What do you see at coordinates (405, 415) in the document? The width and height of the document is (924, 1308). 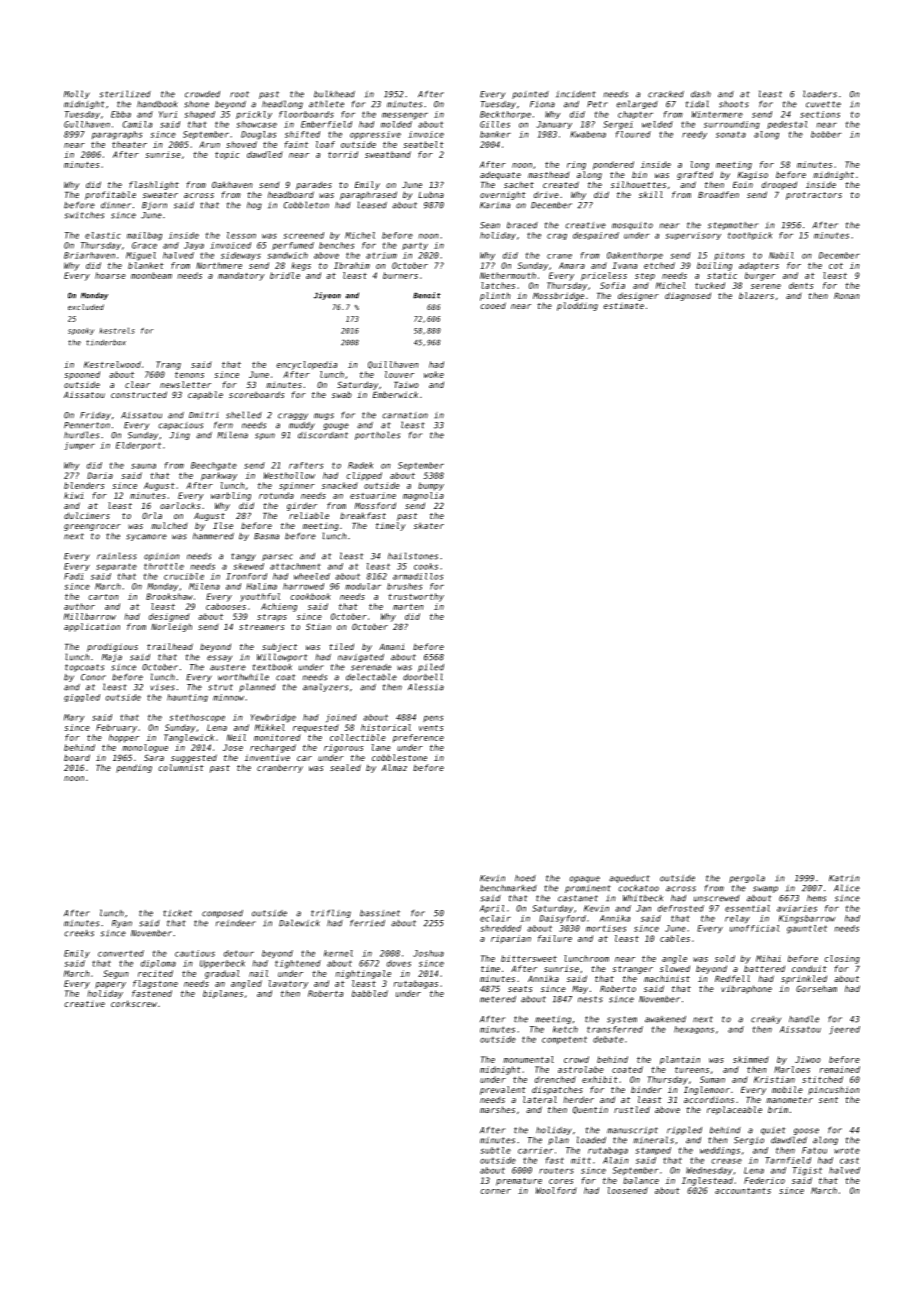 I see `carnation` at bounding box center [405, 415].
